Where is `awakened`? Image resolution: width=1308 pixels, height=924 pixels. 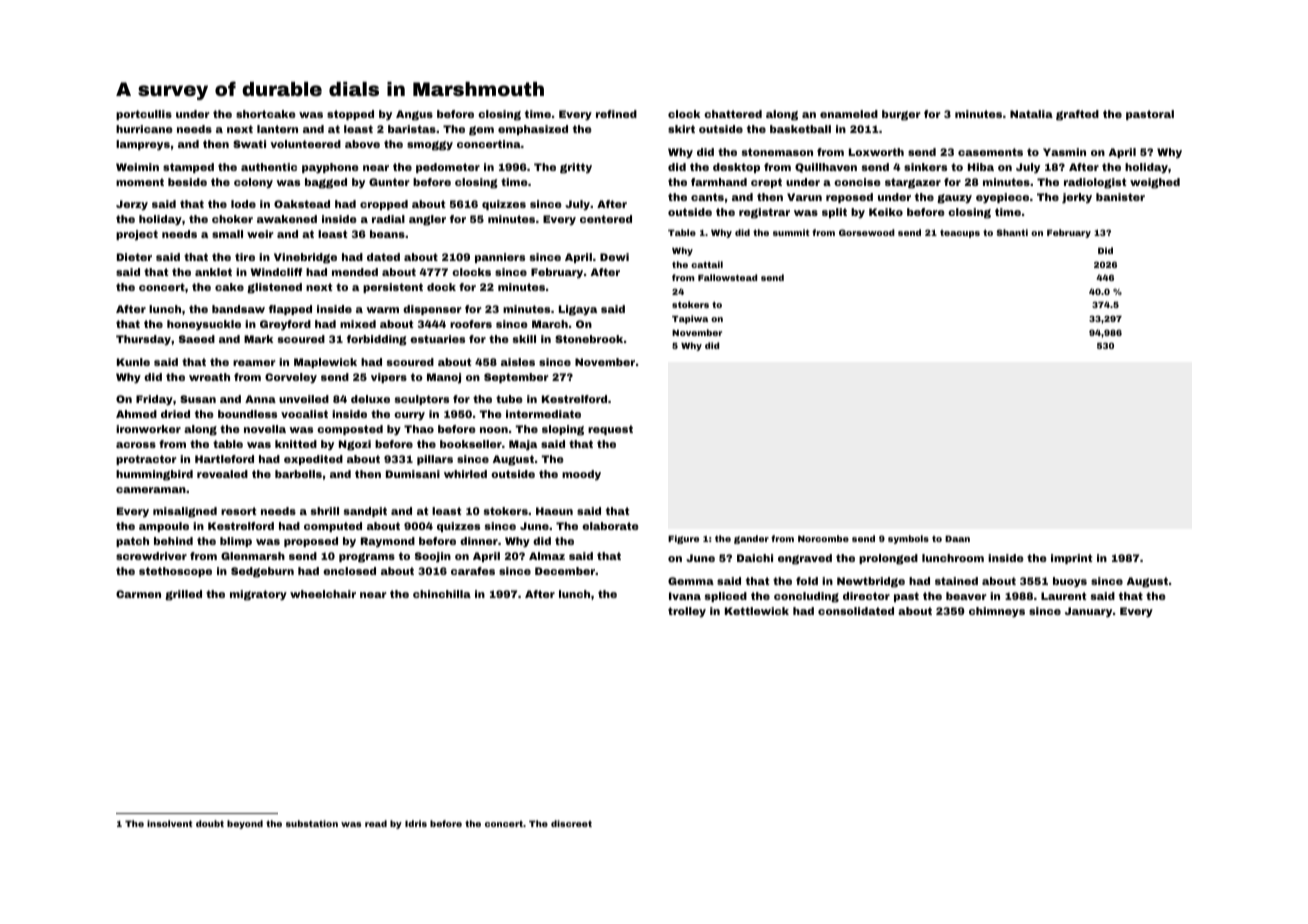
awakened is located at coordinates (287, 219).
